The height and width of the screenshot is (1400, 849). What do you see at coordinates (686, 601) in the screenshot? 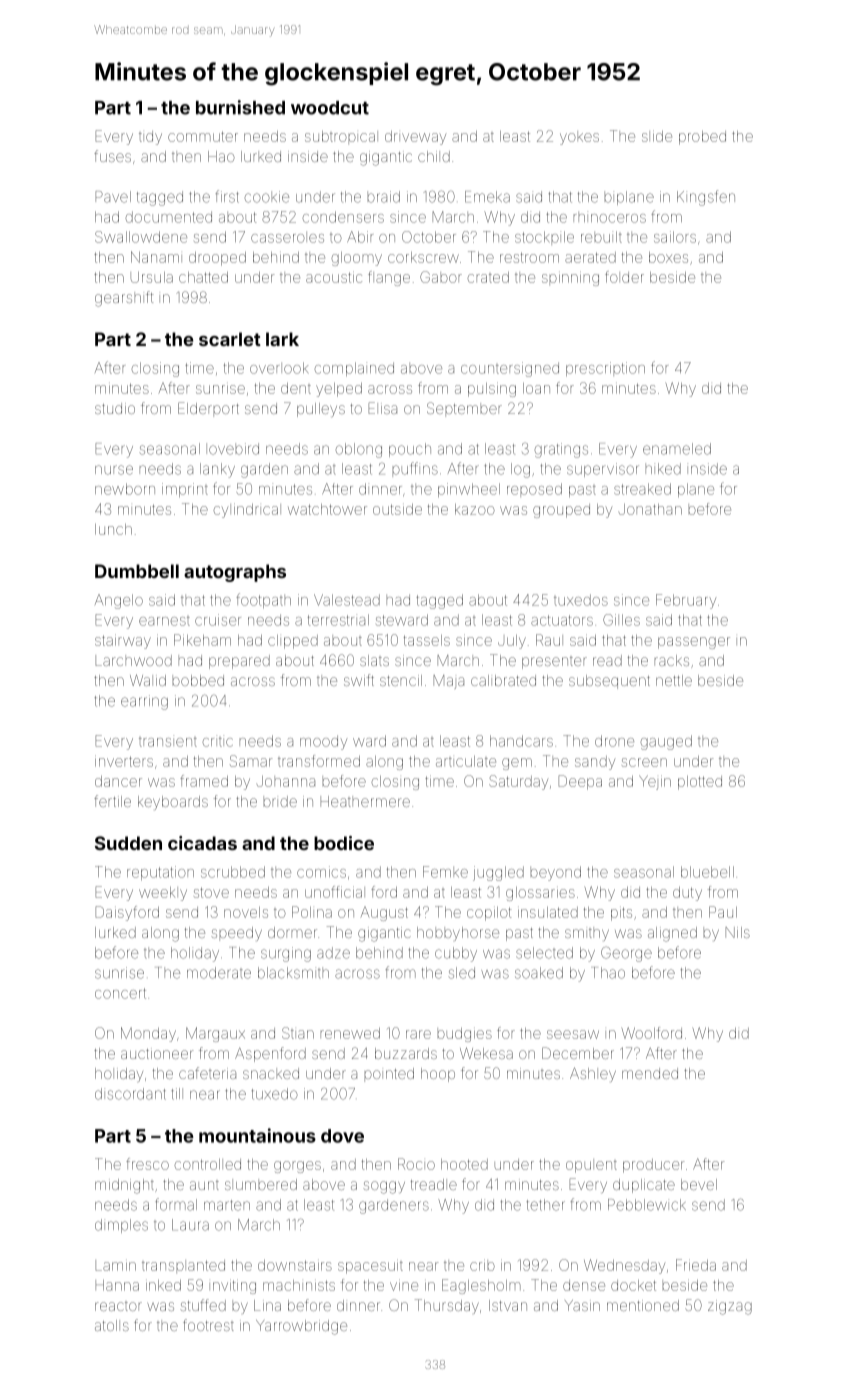
I see `February` at bounding box center [686, 601].
